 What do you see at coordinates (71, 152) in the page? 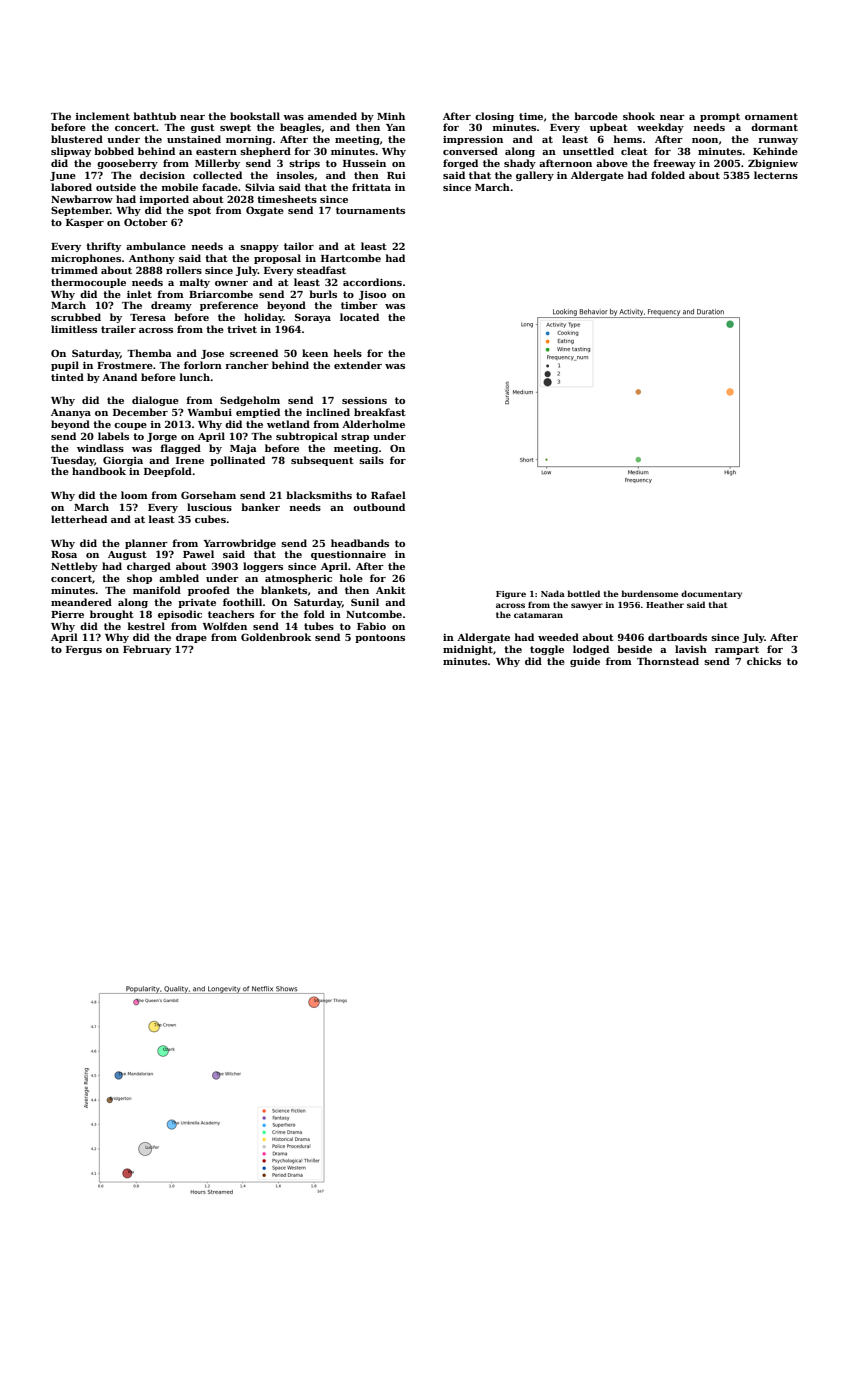
I see `slipway` at bounding box center [71, 152].
